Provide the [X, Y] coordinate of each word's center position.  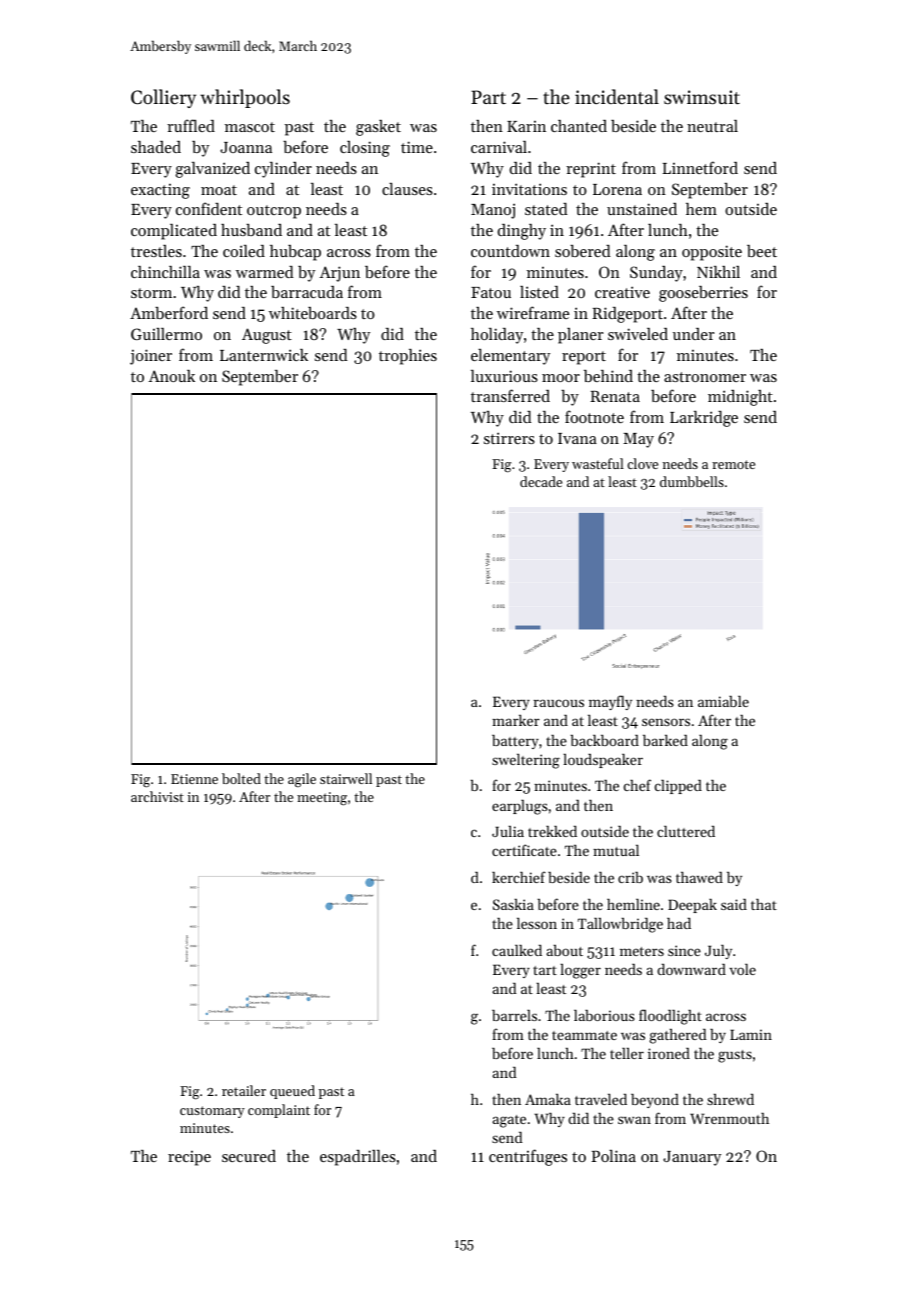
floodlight [670, 1017]
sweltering [526, 761]
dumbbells [692, 481]
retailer [244, 1090]
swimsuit [702, 97]
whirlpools [245, 98]
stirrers [509, 438]
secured [249, 1156]
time [417, 147]
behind [608, 376]
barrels [514, 1015]
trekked [552, 831]
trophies [408, 357]
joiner [151, 357]
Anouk [171, 376]
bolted [241, 778]
